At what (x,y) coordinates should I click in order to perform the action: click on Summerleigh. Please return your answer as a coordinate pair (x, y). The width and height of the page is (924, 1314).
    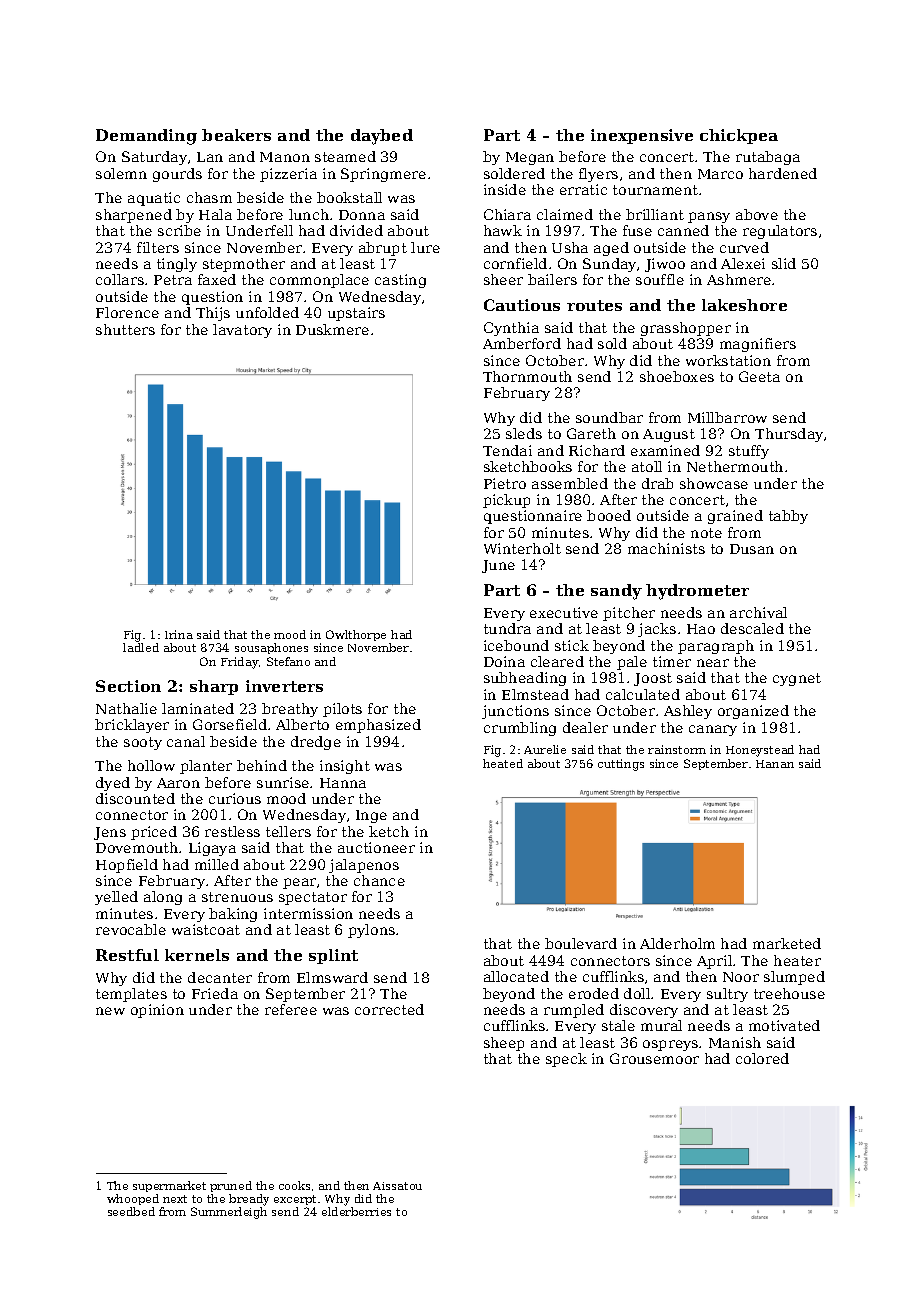
    Looking at the image, I should click on (229, 1213).
